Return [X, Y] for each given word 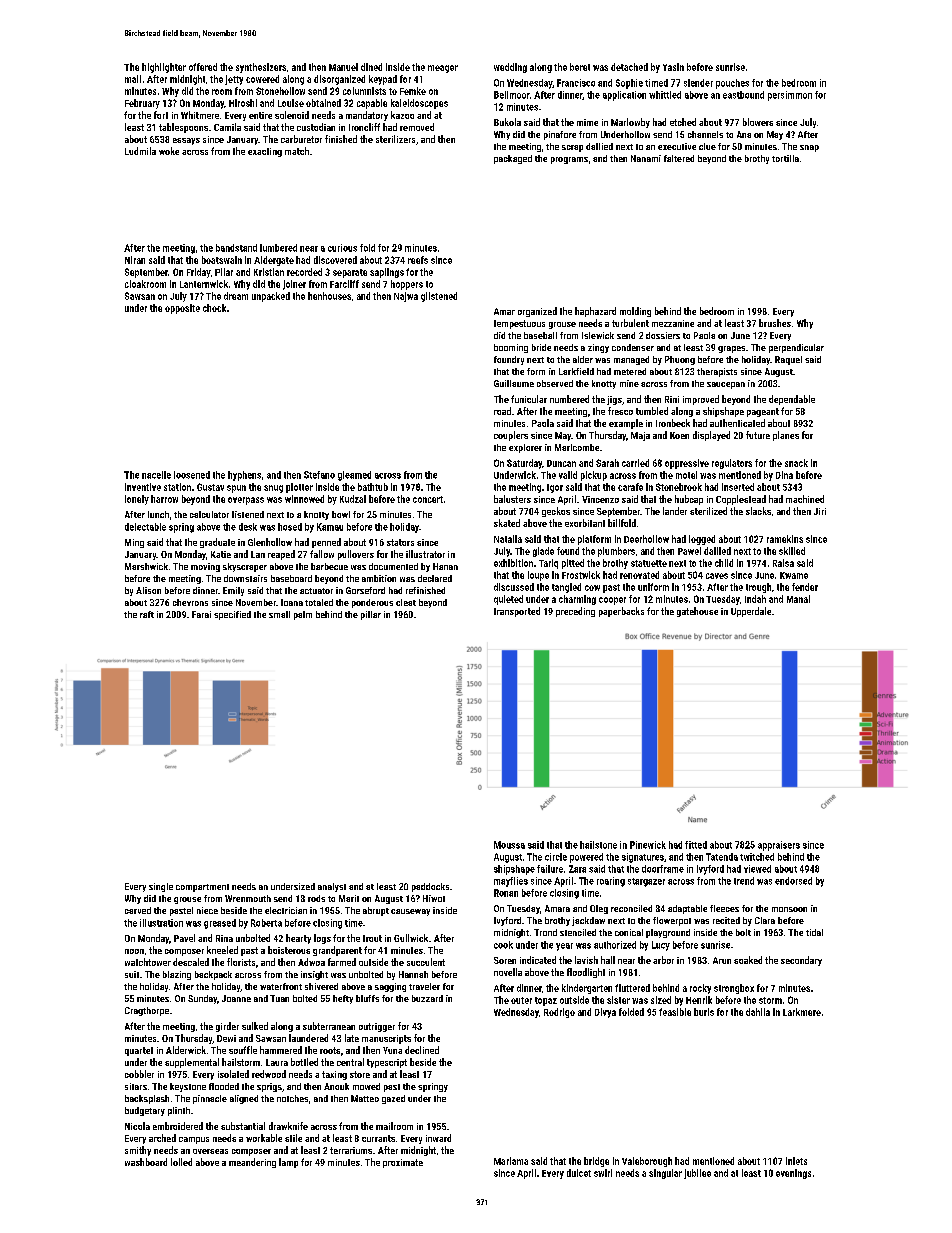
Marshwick [146, 566]
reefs [418, 260]
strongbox [734, 989]
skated [507, 523]
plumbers [616, 552]
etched [683, 122]
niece [207, 910]
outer [521, 1000]
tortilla [785, 158]
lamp [288, 1163]
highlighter [164, 68]
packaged [513, 159]
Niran [135, 260]
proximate [403, 1163]
